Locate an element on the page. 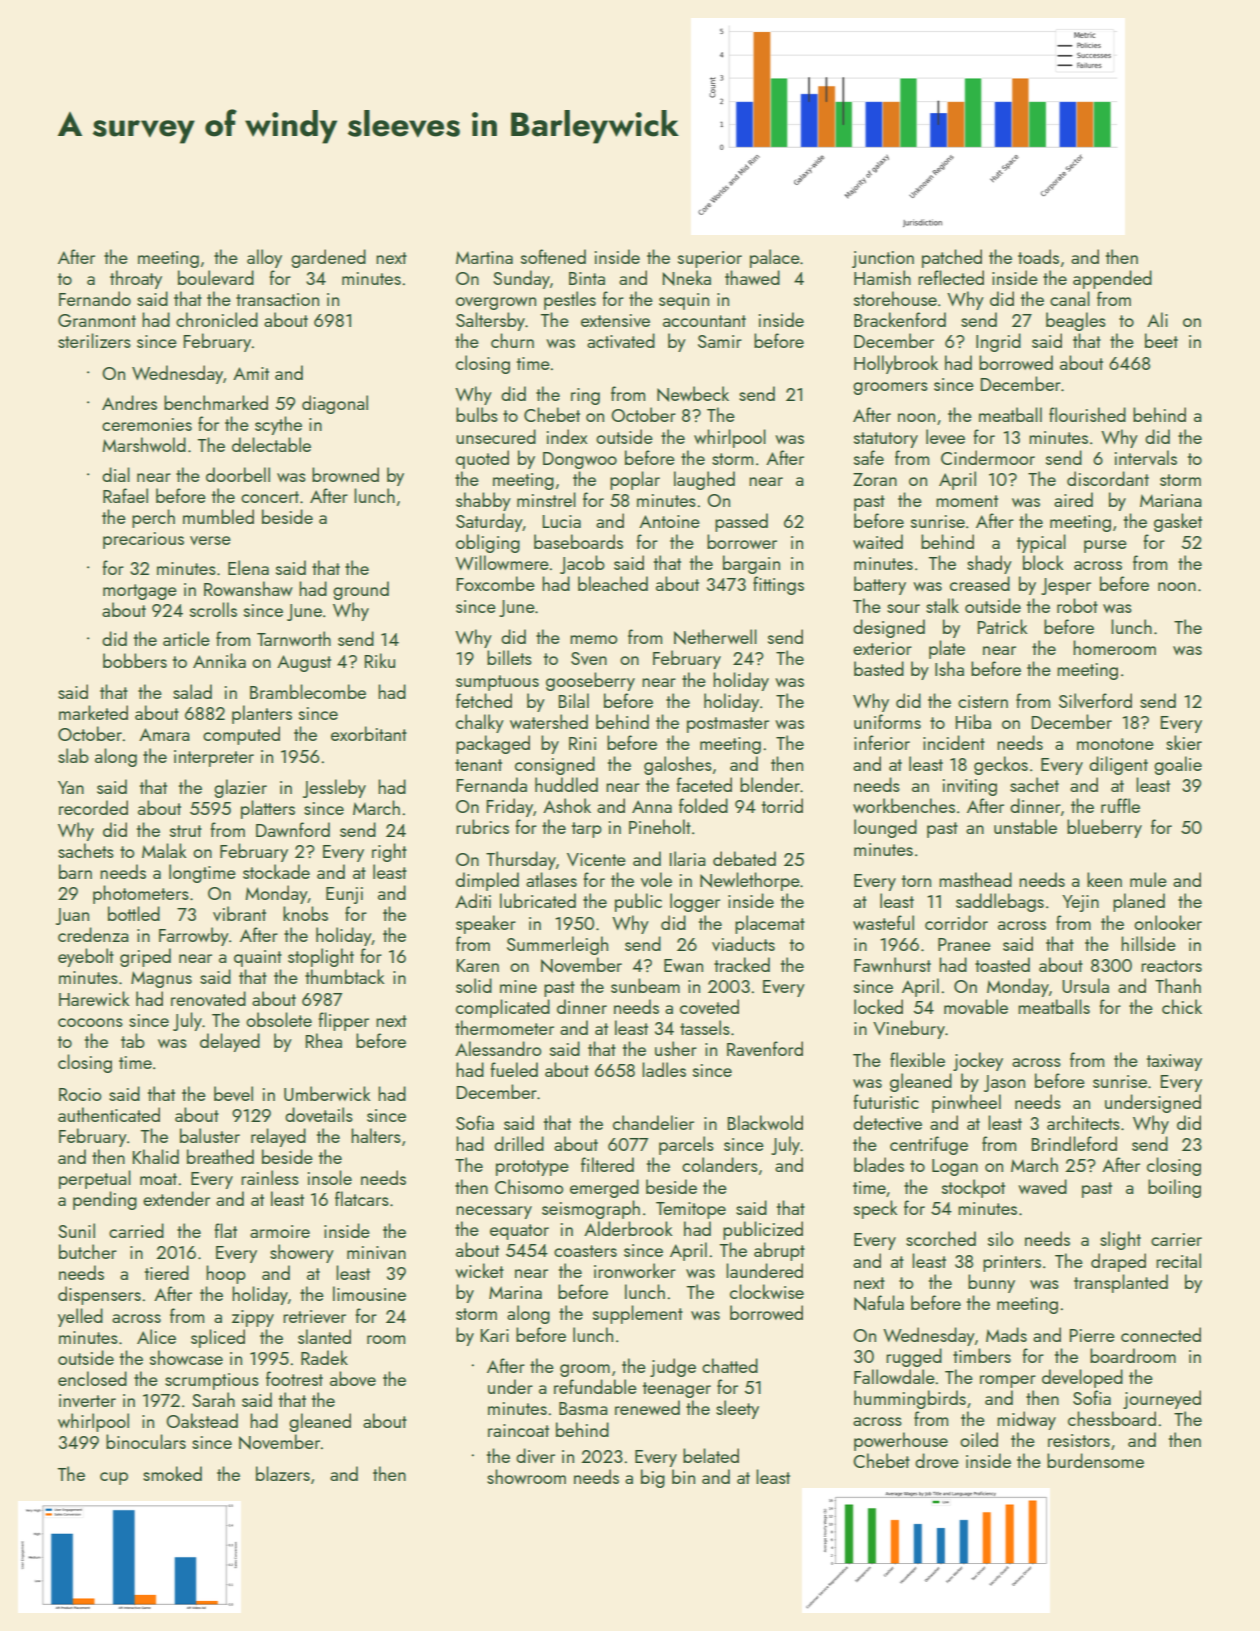 The height and width of the image is (1631, 1260). beagles is located at coordinates (1076, 321).
